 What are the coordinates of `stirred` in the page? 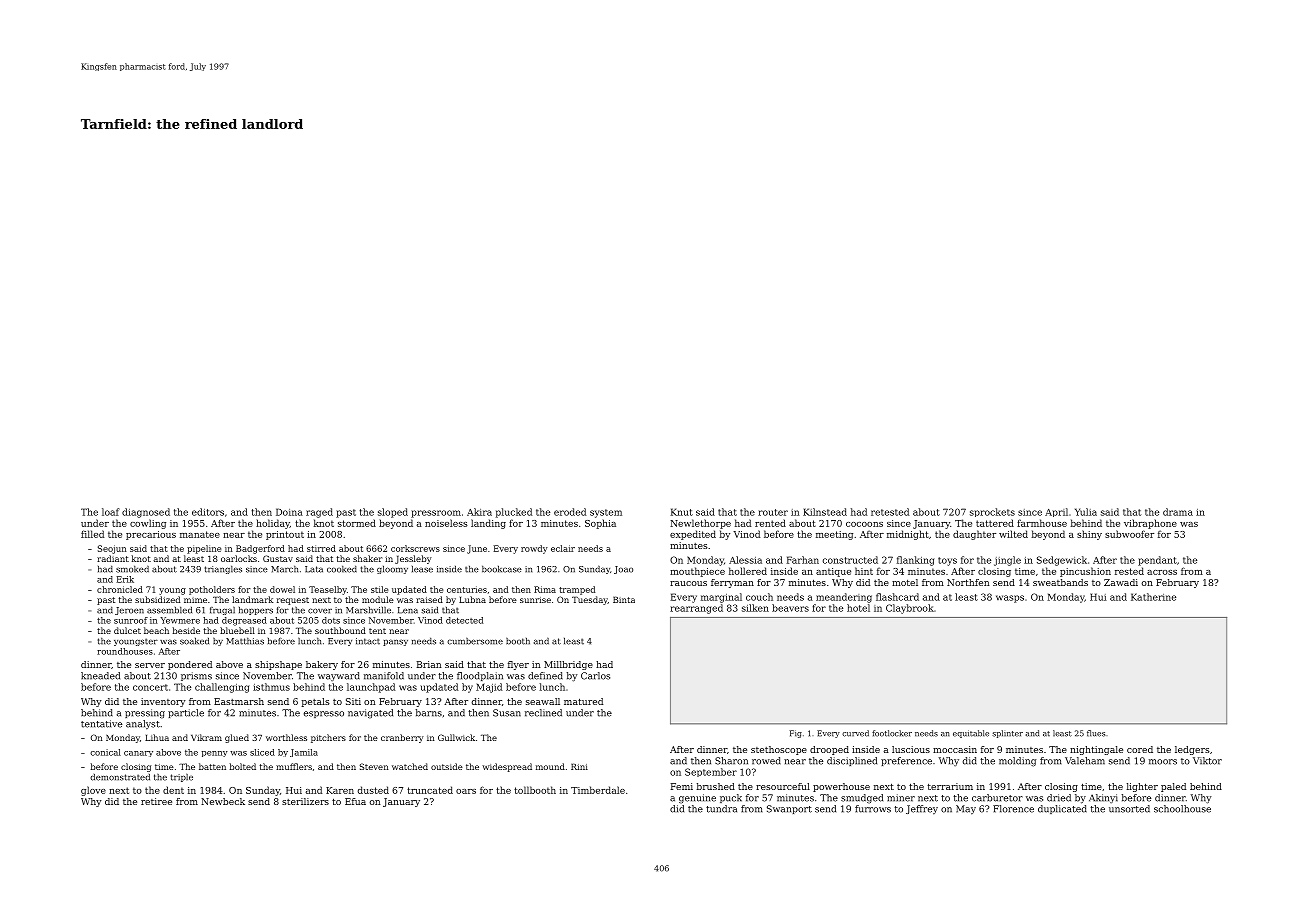 It's located at (321, 548).
